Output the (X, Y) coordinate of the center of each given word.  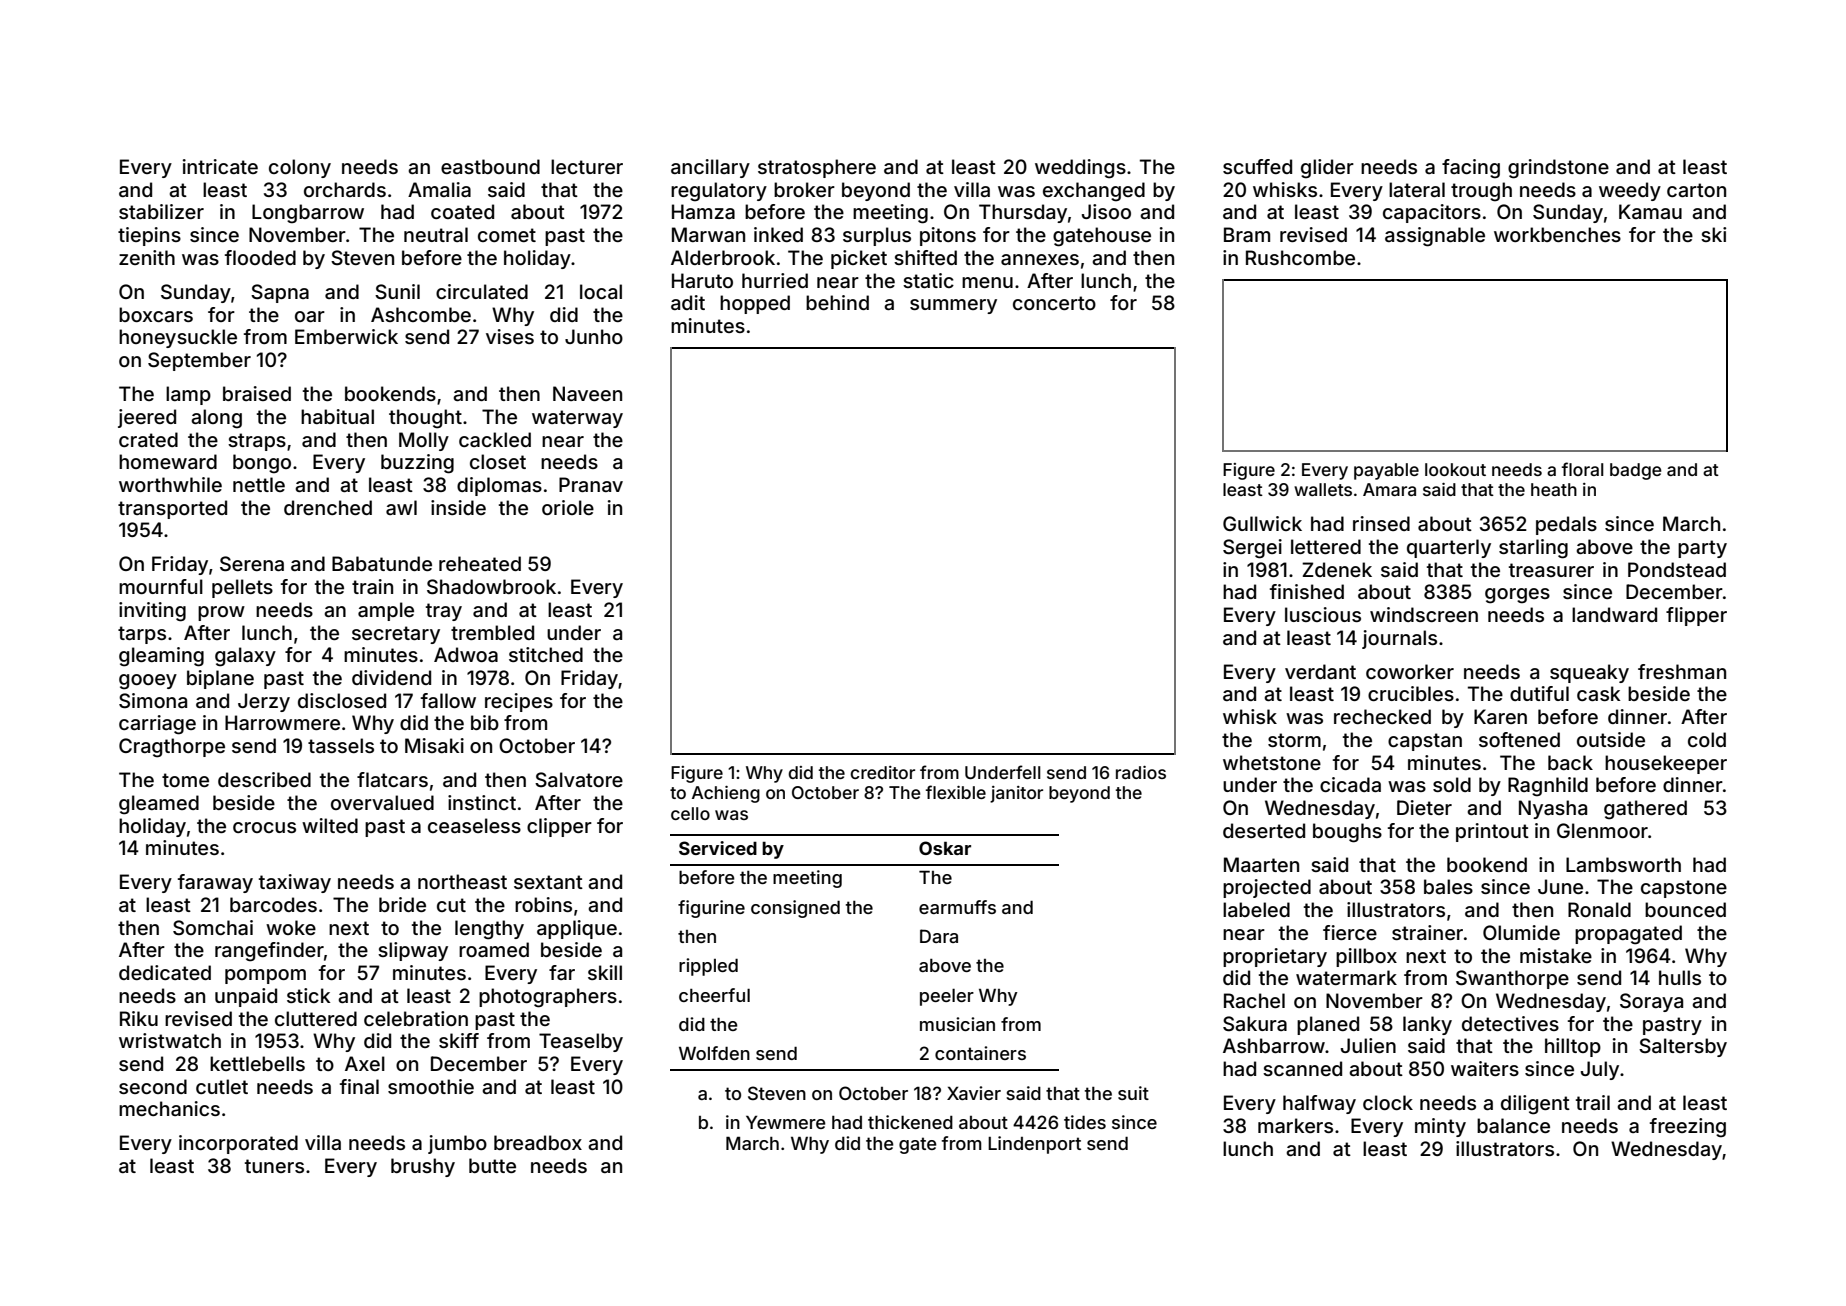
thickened (910, 1122)
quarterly (1449, 548)
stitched (546, 654)
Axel (365, 1063)
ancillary (710, 168)
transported (172, 509)
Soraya (1651, 1002)
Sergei (1252, 549)
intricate (220, 166)
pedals (1566, 525)
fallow (448, 700)
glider (1327, 169)
